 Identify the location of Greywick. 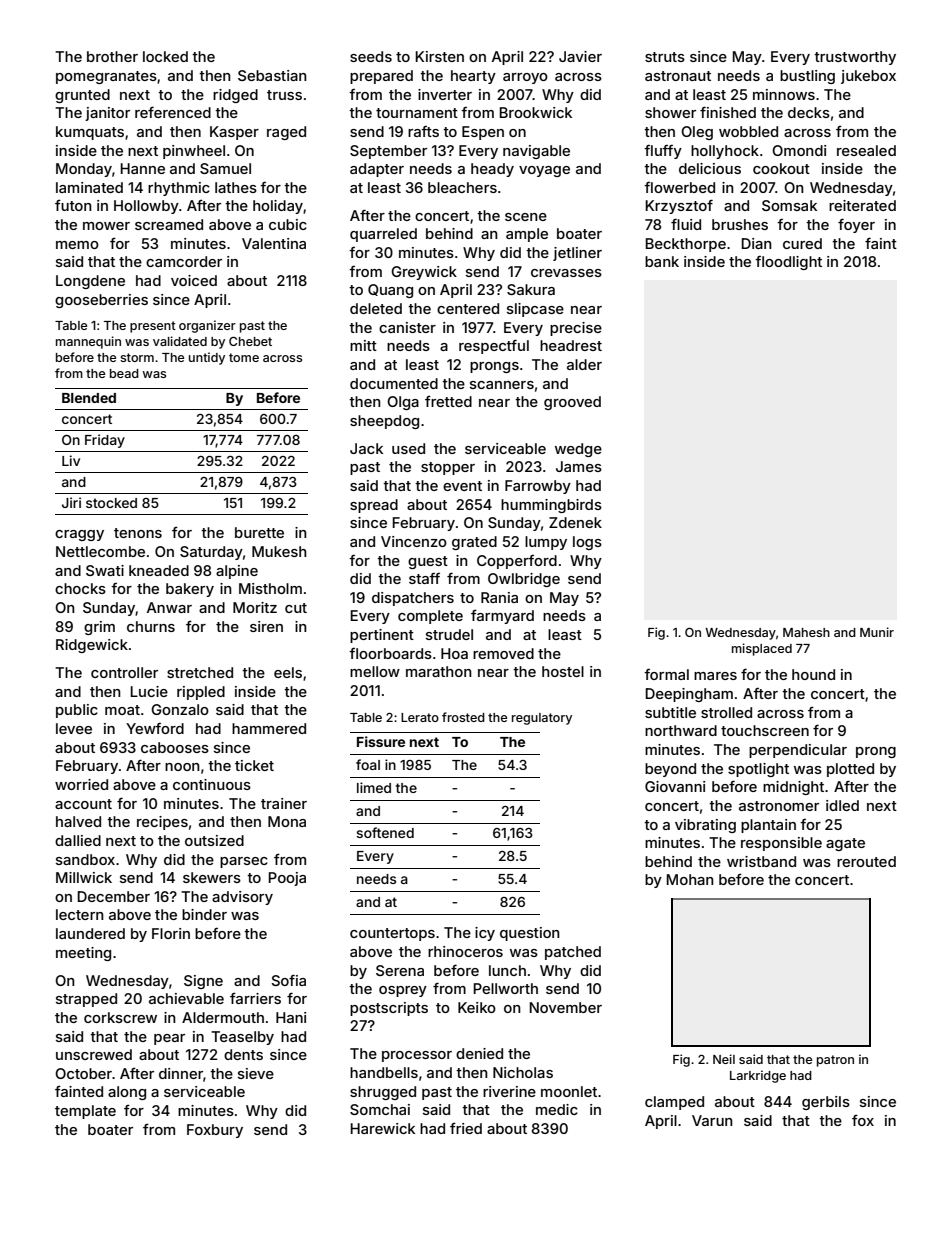
(424, 273).
